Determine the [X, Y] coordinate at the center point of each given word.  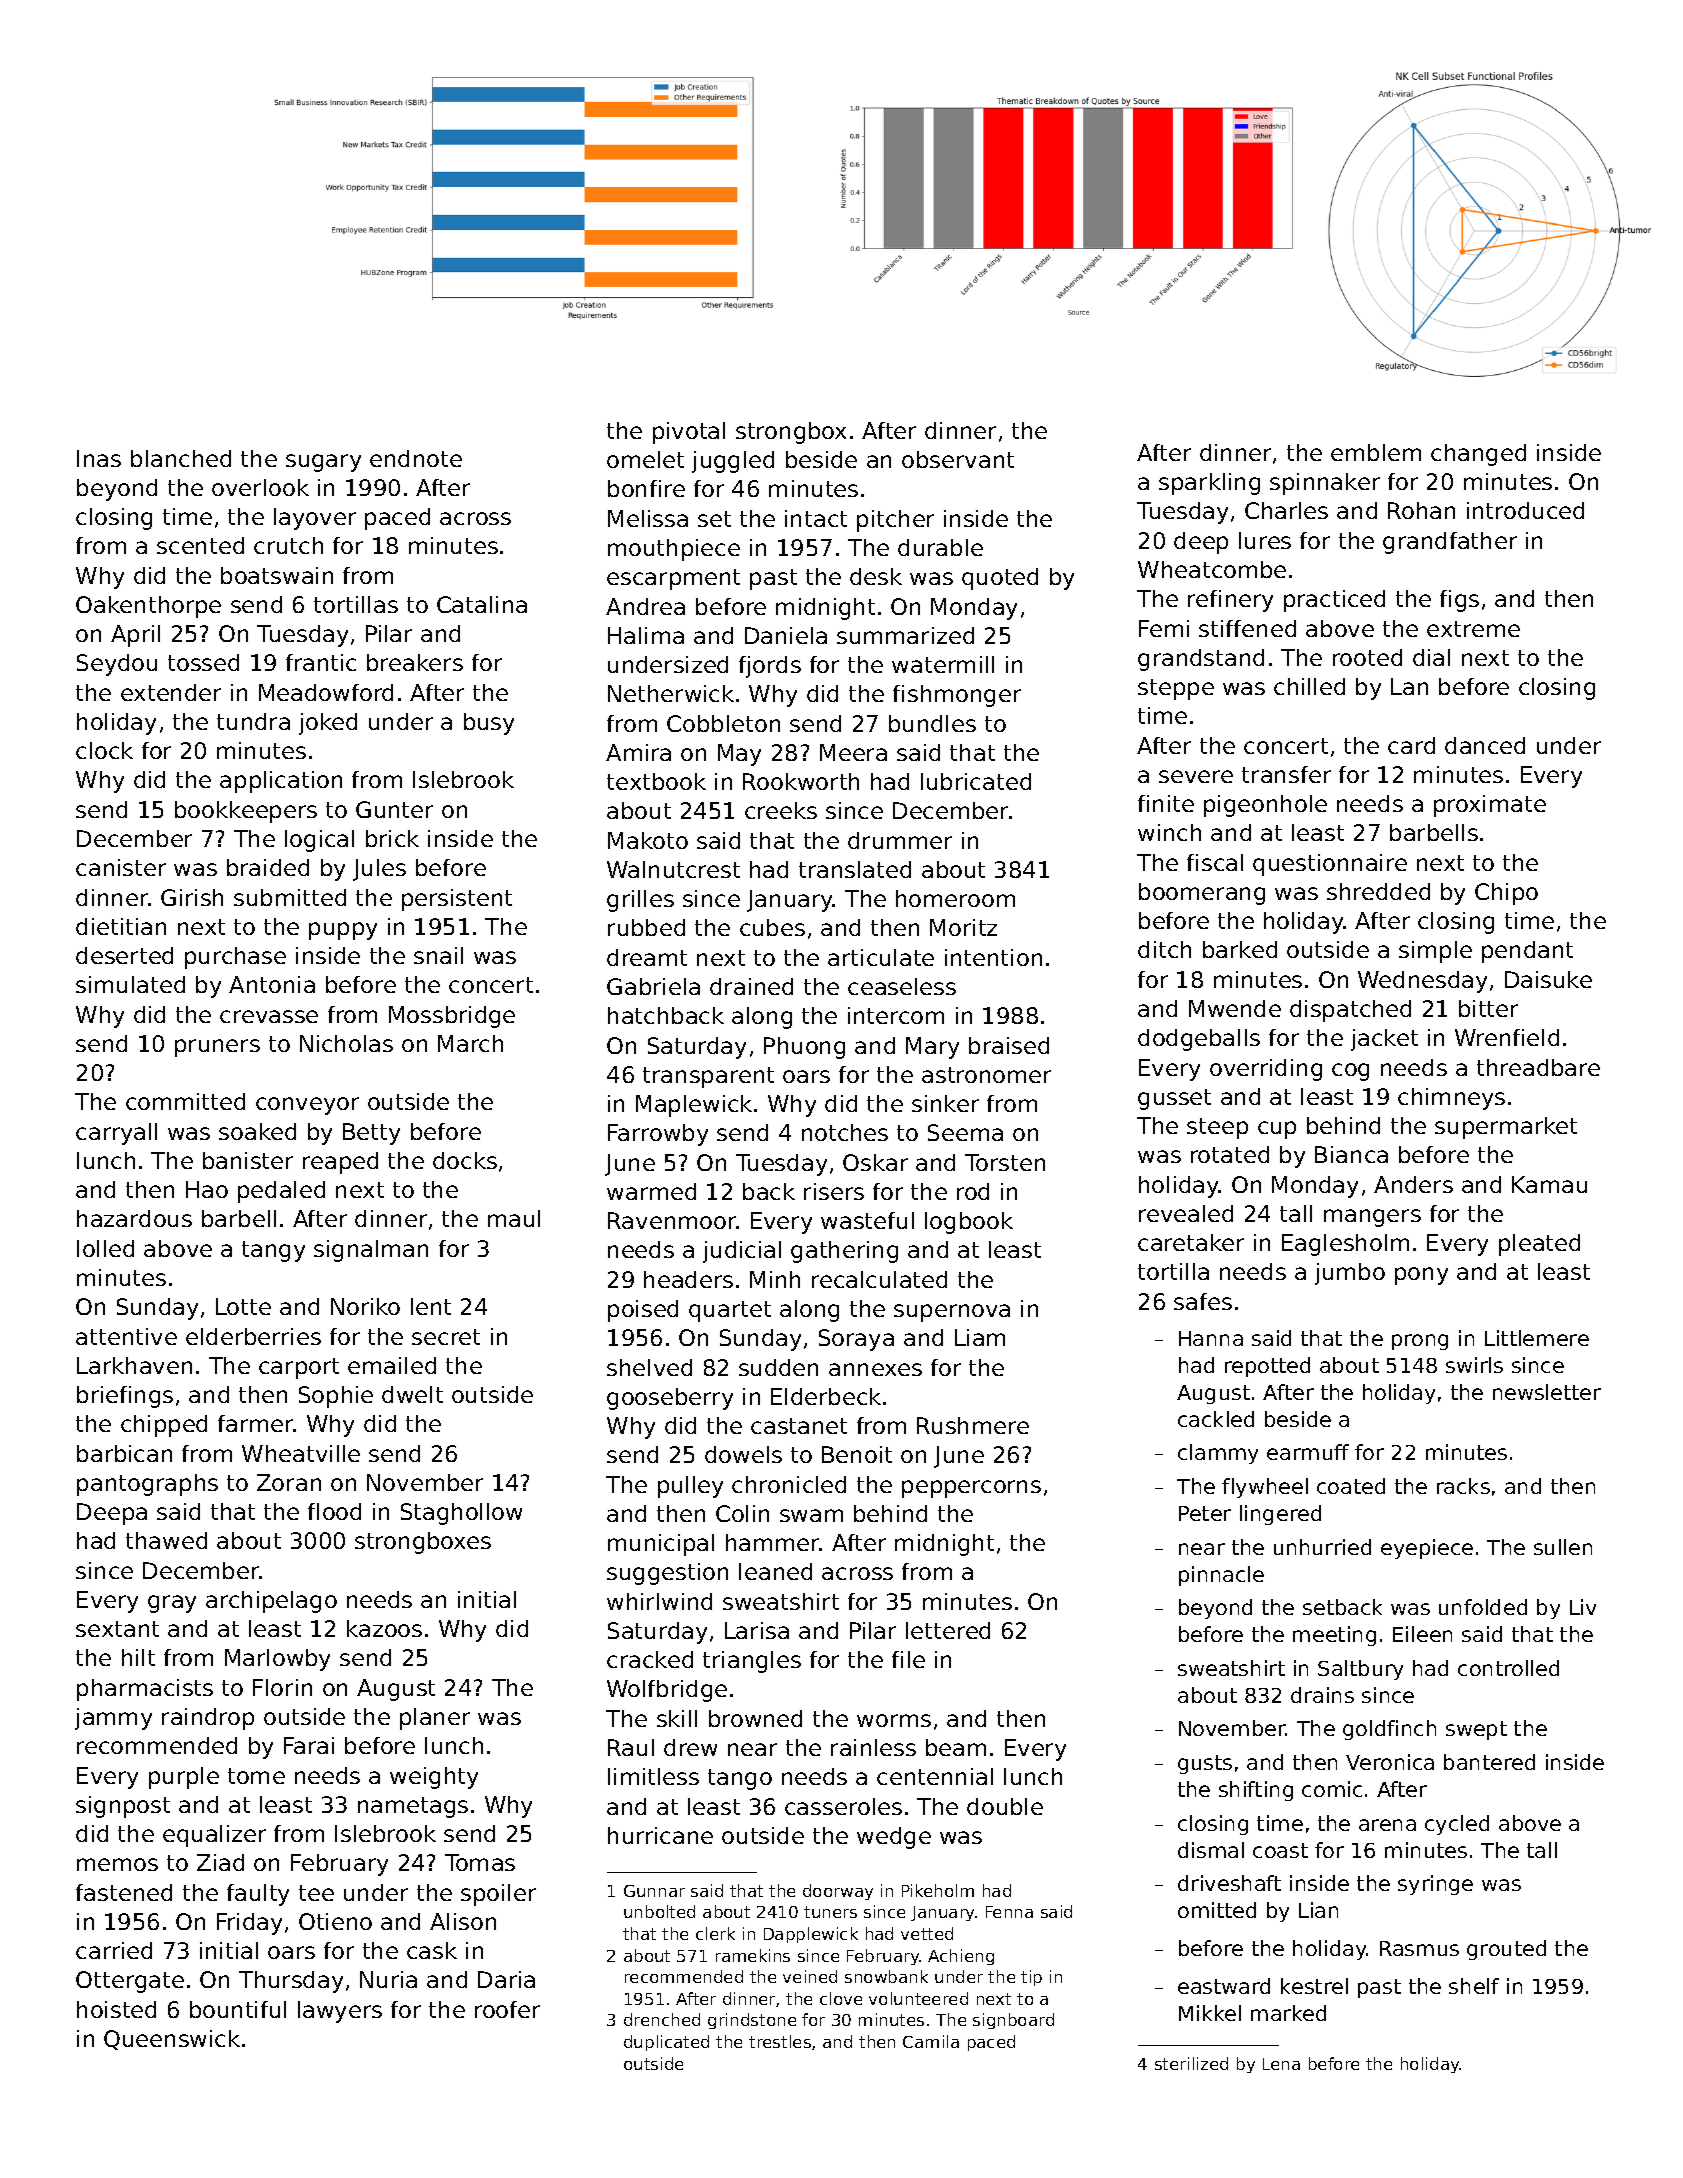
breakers [415, 662]
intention [993, 957]
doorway [838, 1892]
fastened [124, 1892]
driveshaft [1229, 1883]
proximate [1490, 806]
